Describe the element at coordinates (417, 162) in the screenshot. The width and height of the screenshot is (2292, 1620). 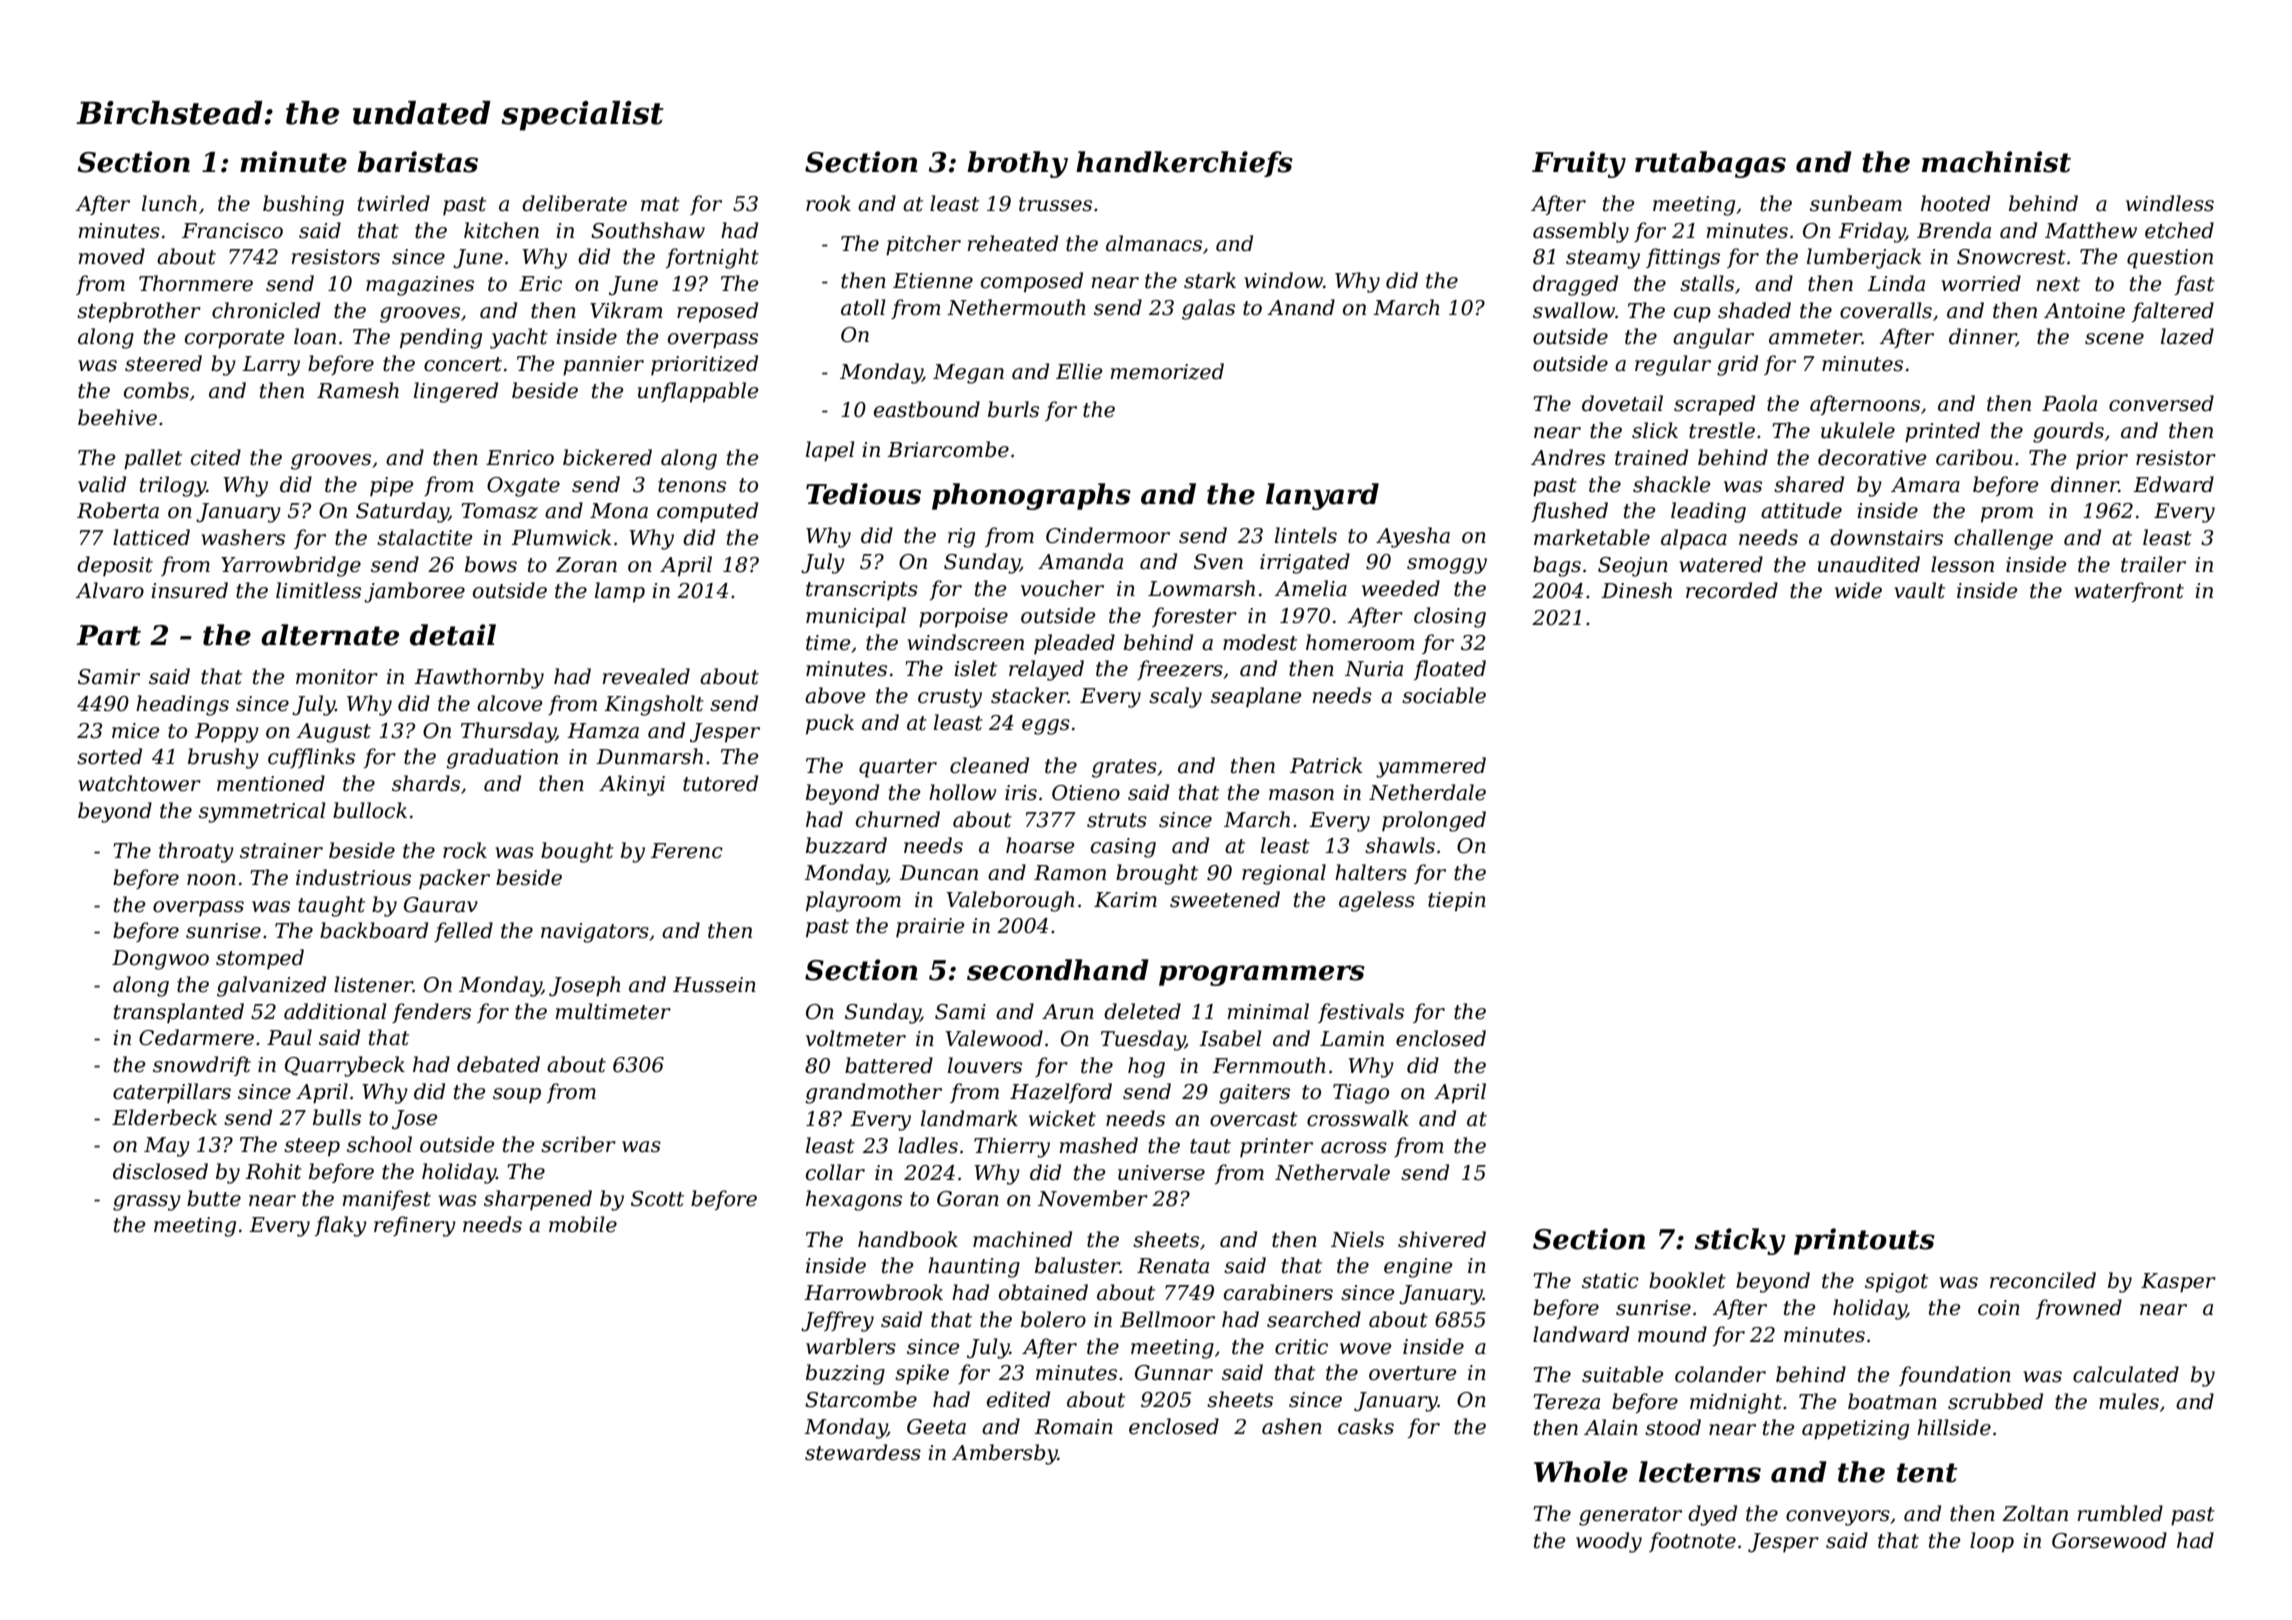
I see `baristas` at that location.
